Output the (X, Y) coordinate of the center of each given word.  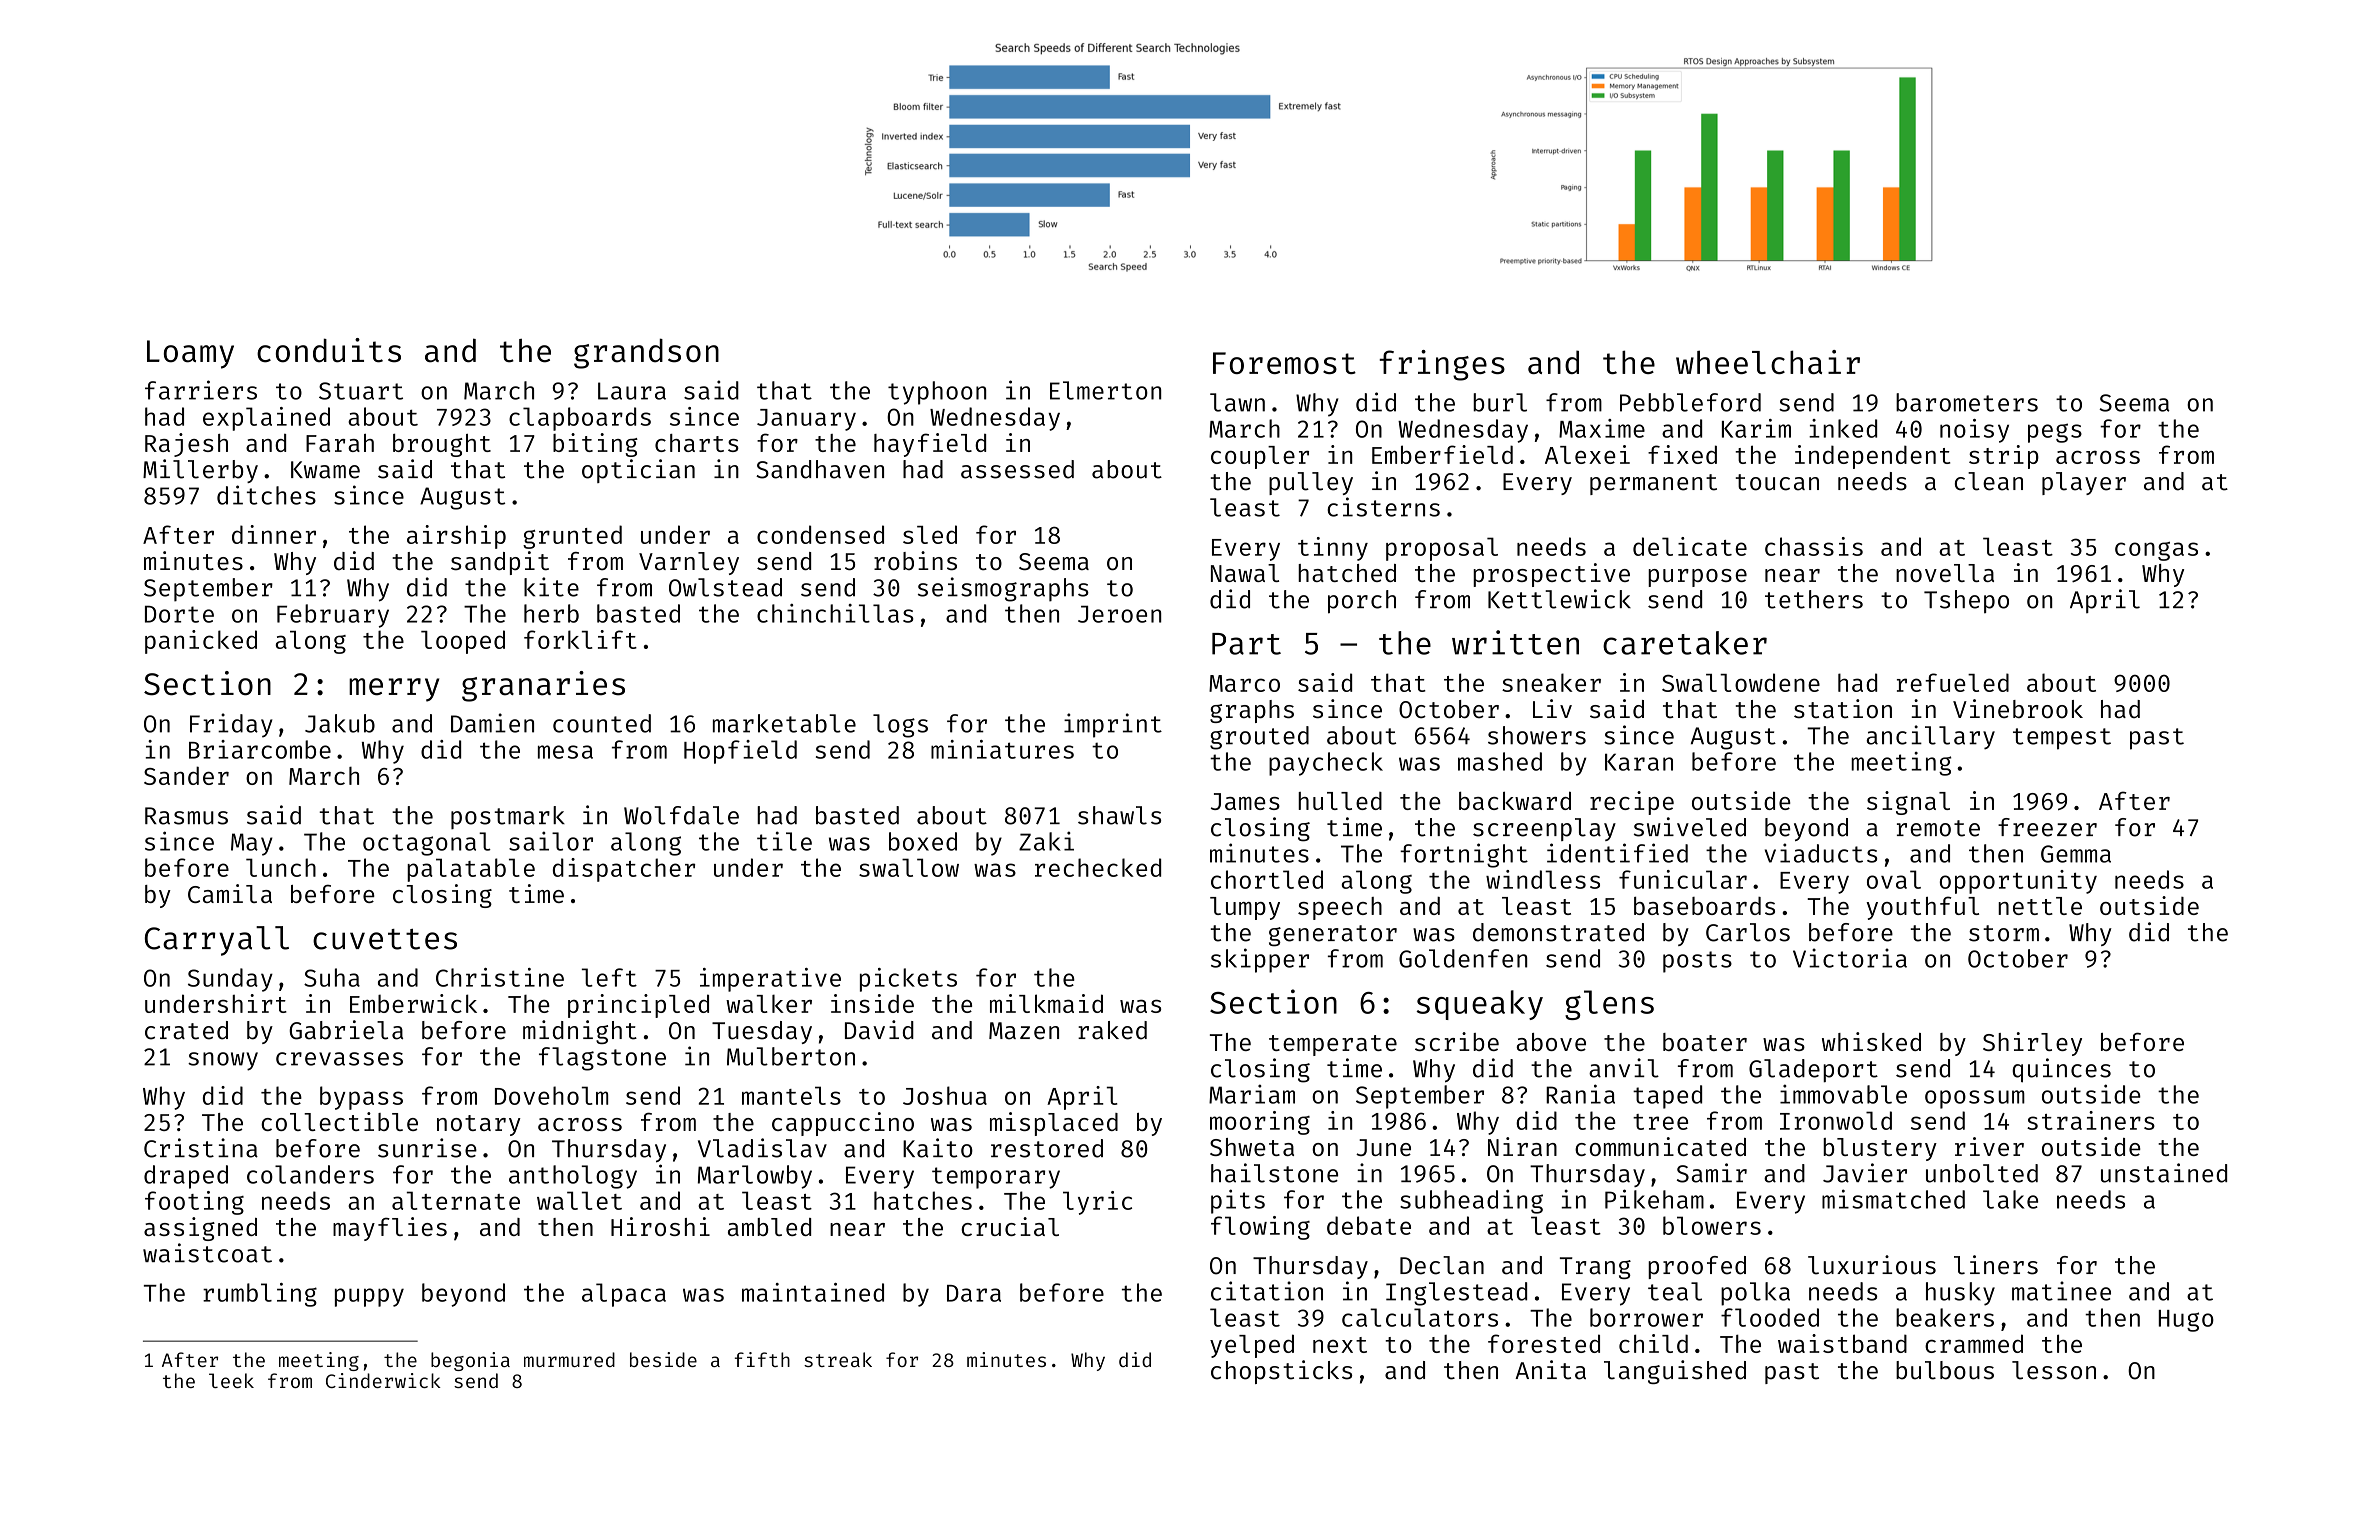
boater (1705, 1042)
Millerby (200, 471)
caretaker (1685, 643)
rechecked (1098, 867)
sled (930, 534)
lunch (281, 867)
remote (1938, 828)
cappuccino (843, 1124)
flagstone (602, 1059)
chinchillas (835, 613)
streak (838, 1359)
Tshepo (1966, 601)
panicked (201, 642)
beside (663, 1359)
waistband (1842, 1343)
